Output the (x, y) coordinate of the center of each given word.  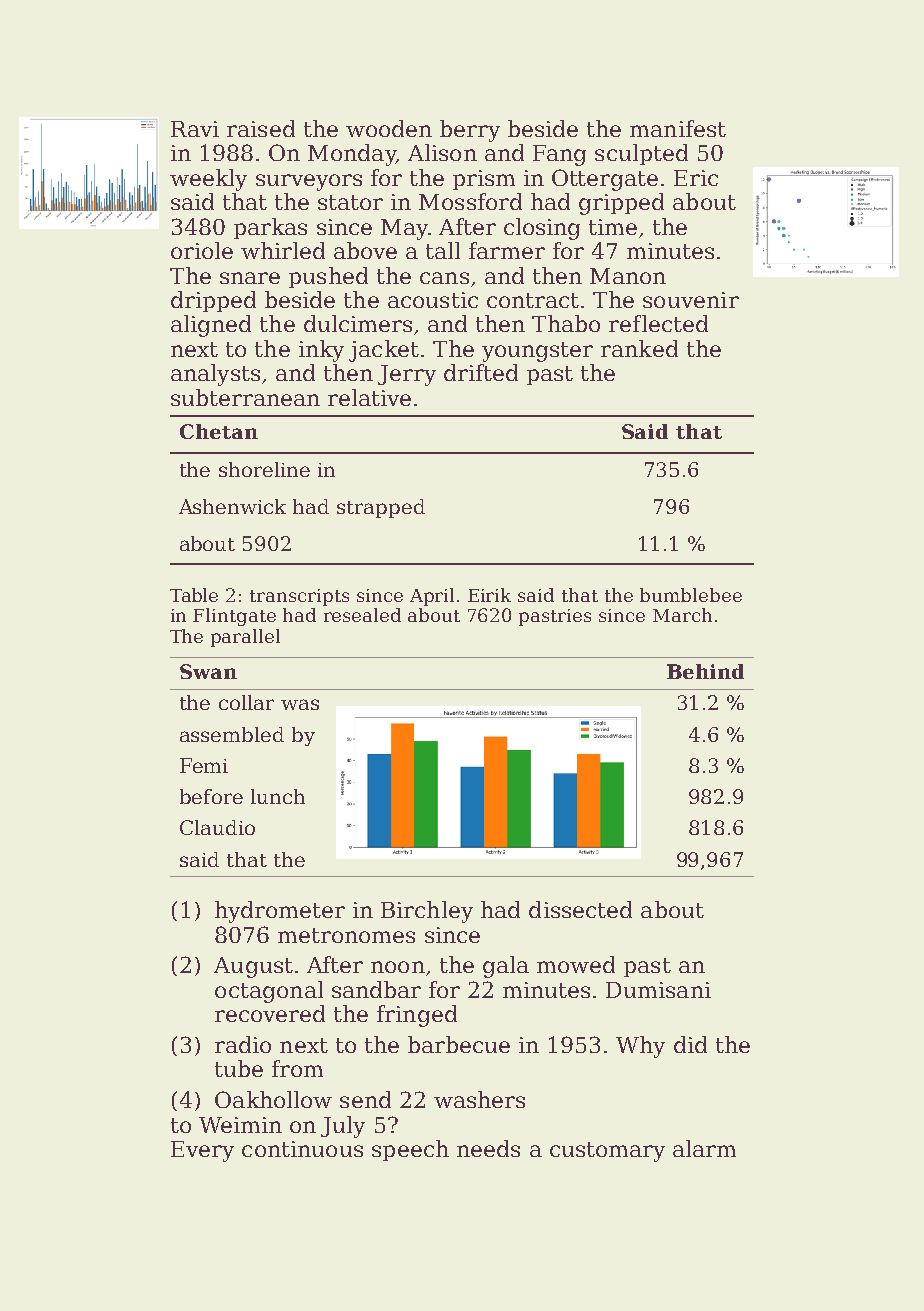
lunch (278, 796)
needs (488, 1148)
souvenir (691, 300)
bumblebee (691, 595)
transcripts (299, 597)
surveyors (309, 182)
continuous (302, 1149)
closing (542, 229)
